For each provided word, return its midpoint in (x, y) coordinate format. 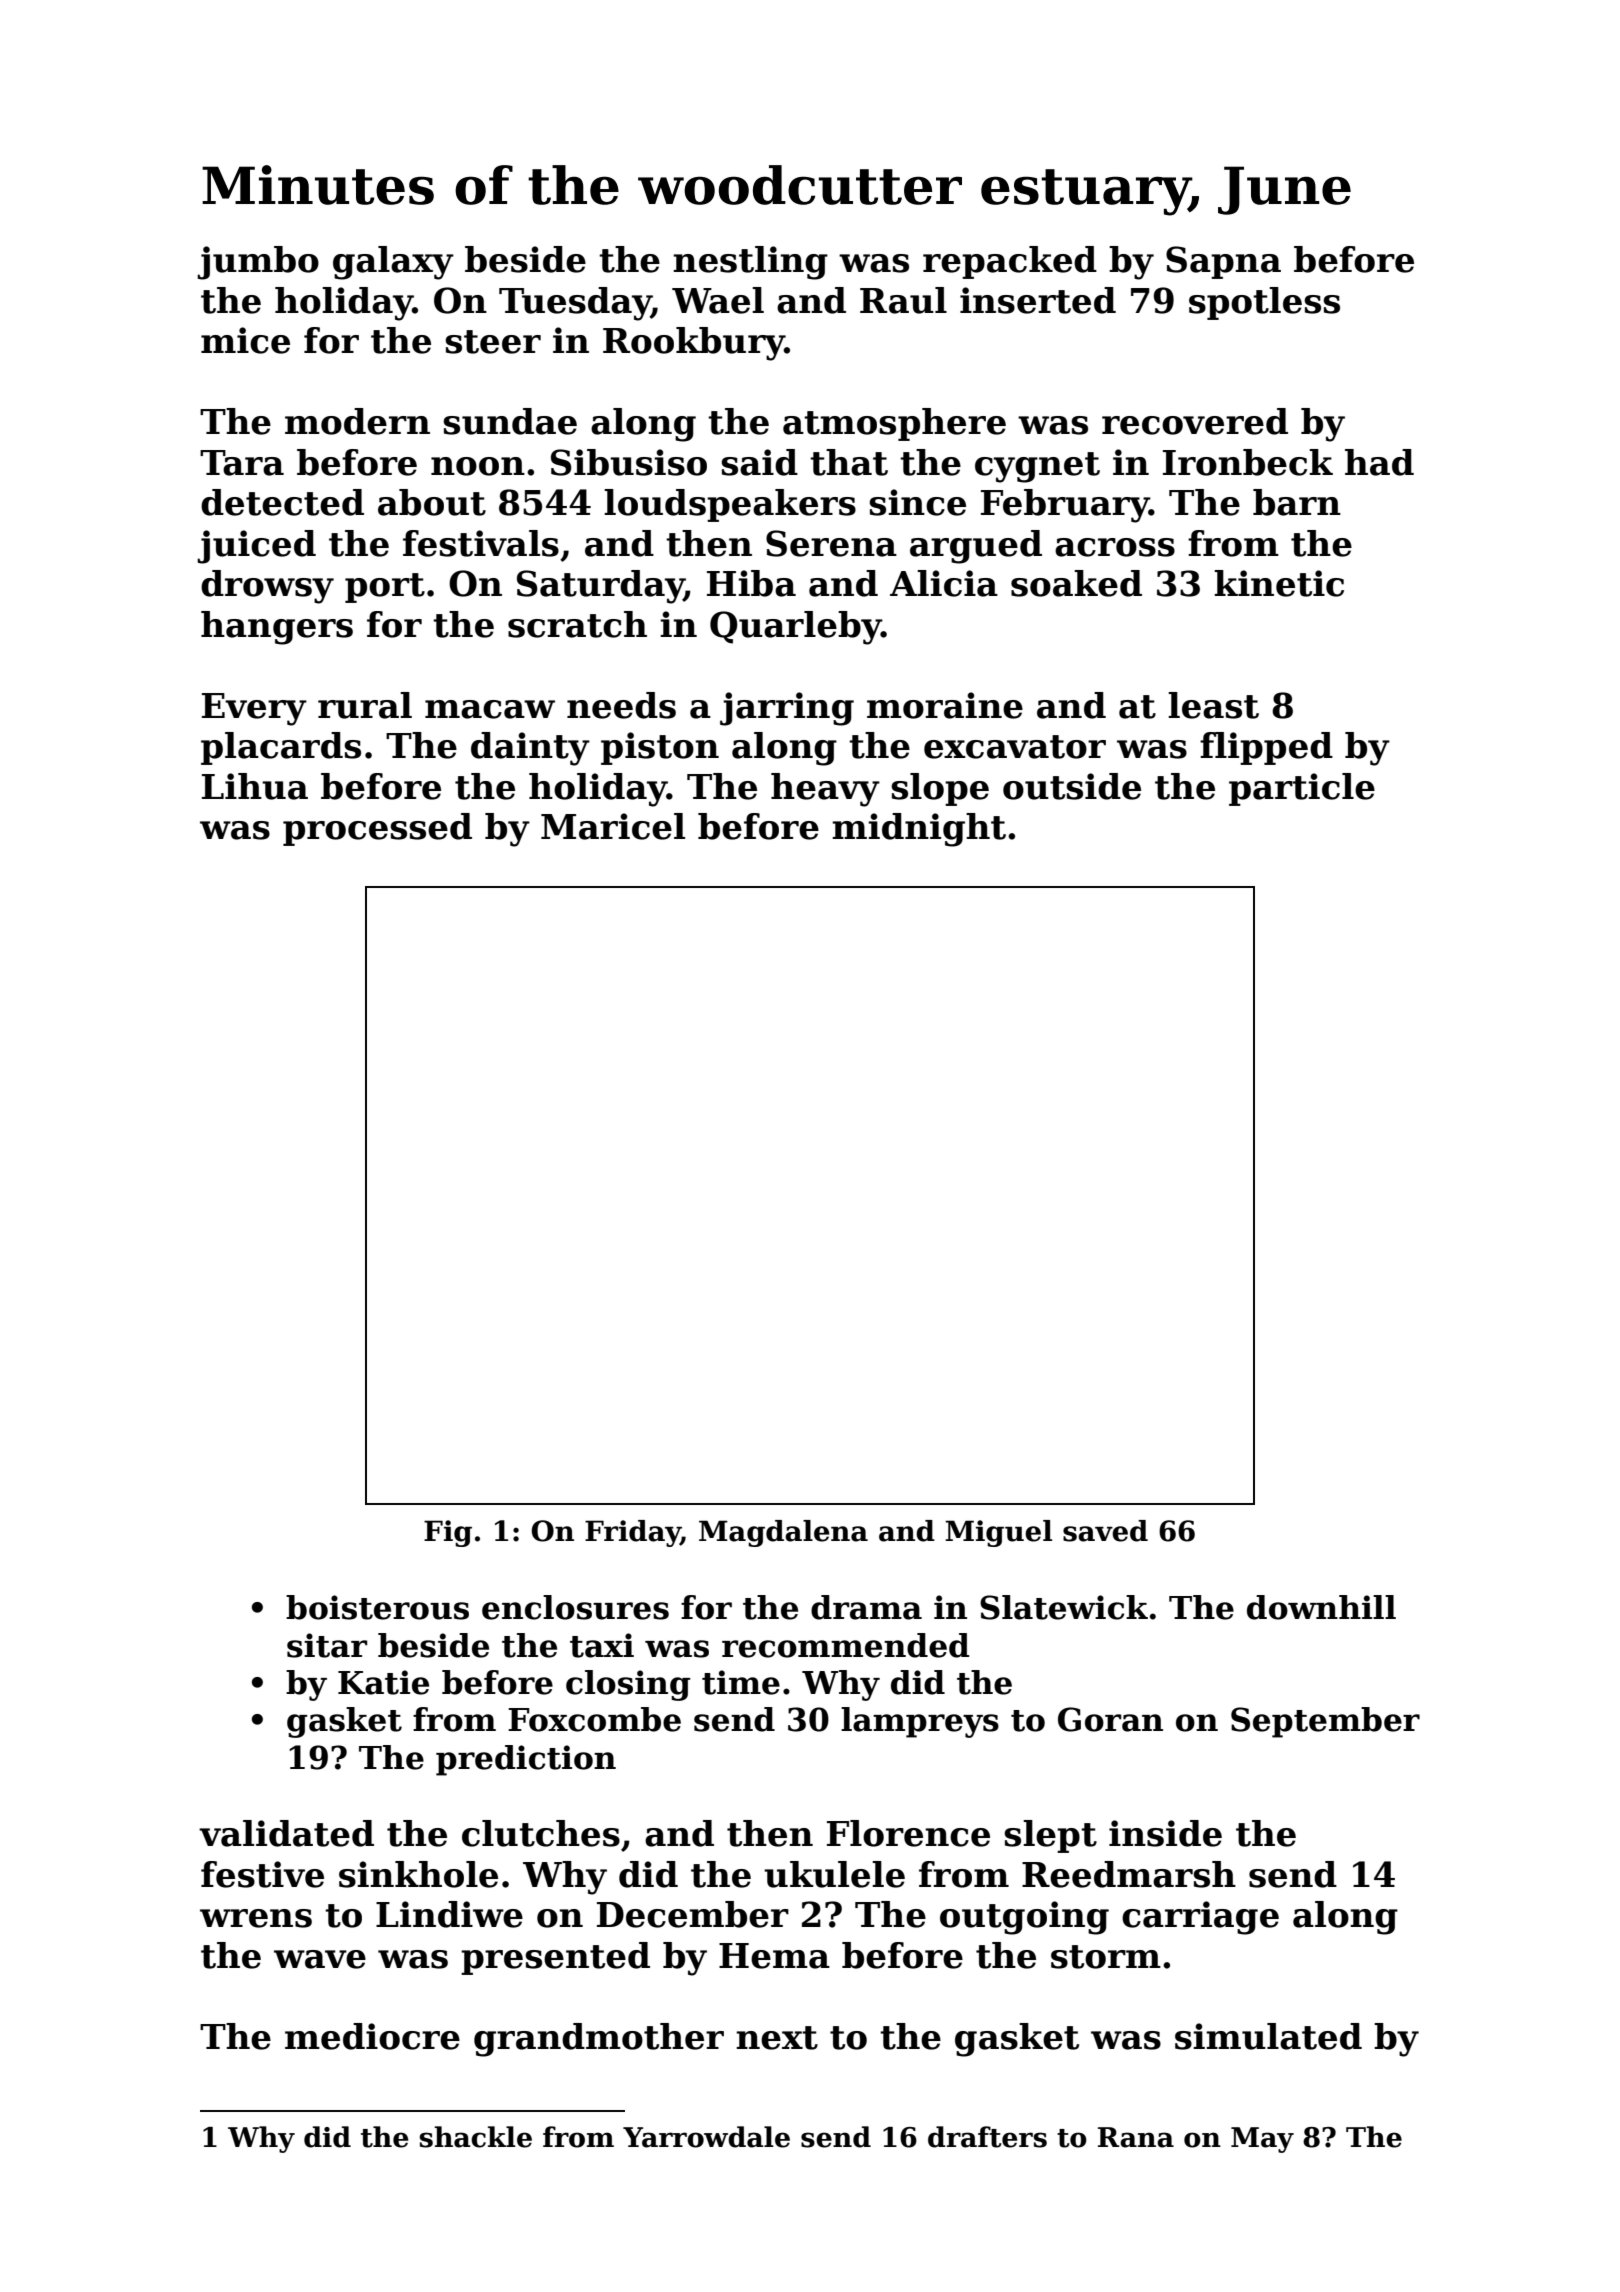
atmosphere (894, 424)
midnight (919, 830)
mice (245, 340)
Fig (448, 1533)
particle (1302, 789)
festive (262, 1874)
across (1115, 547)
